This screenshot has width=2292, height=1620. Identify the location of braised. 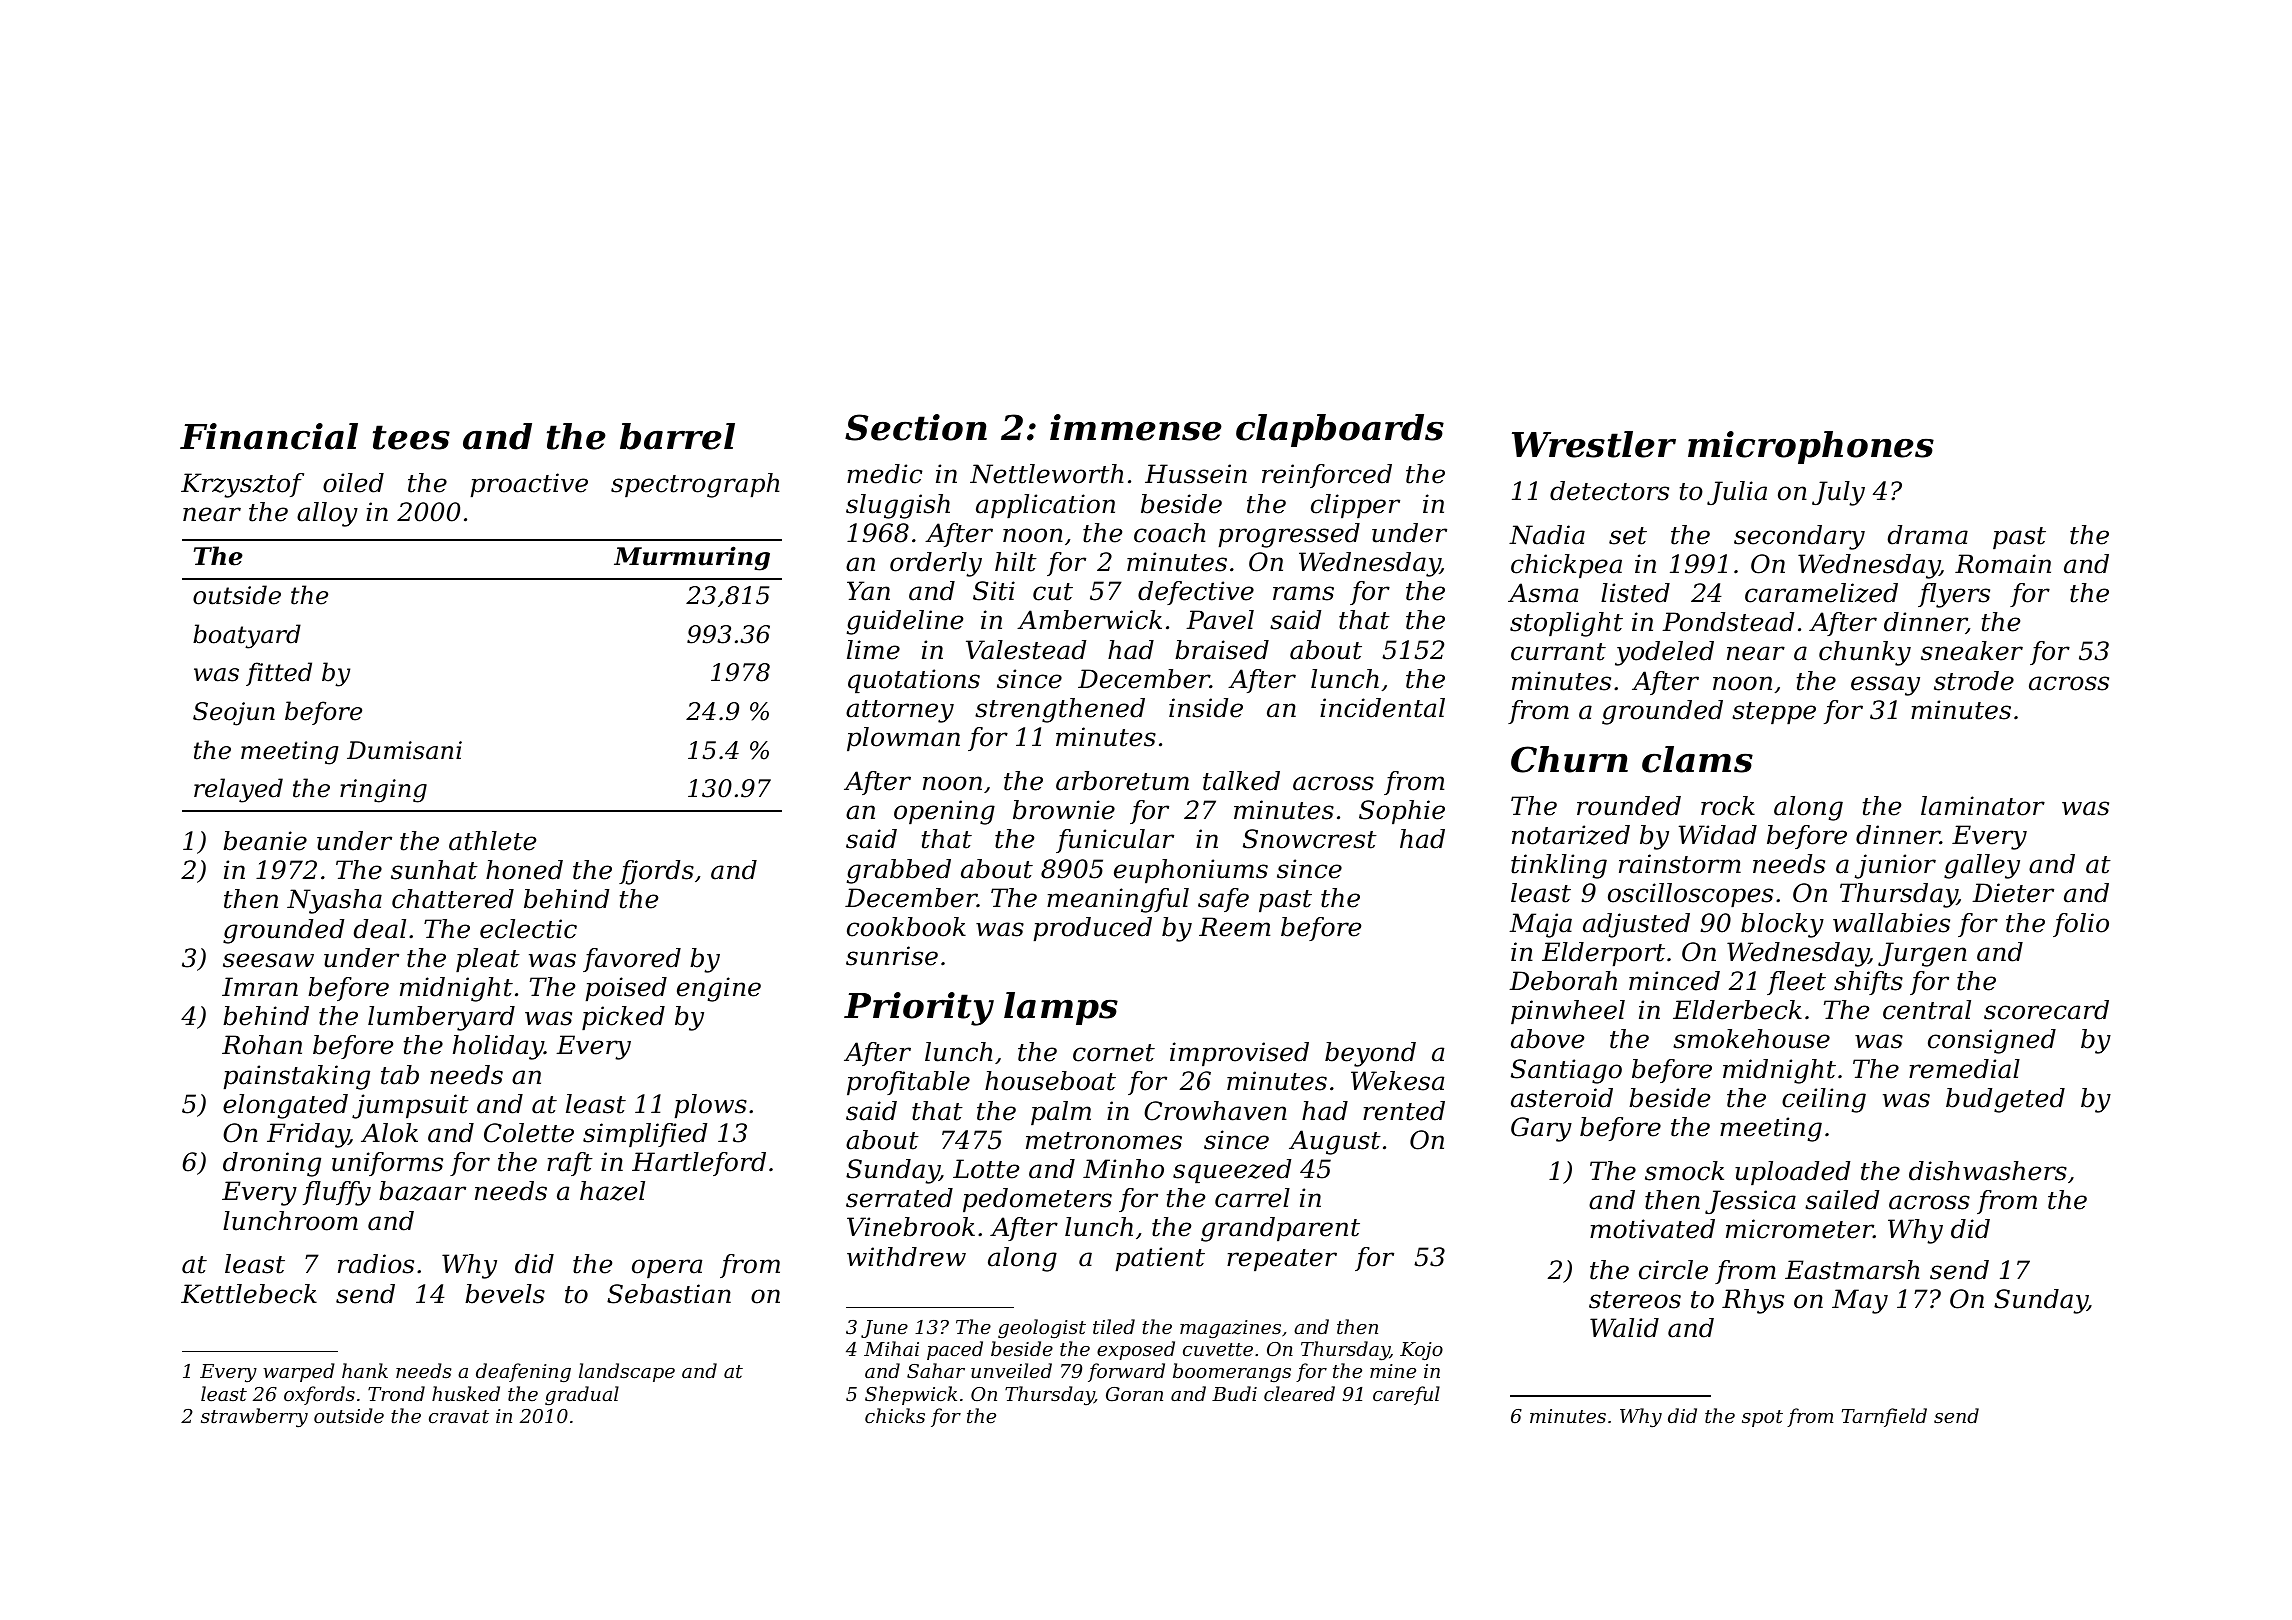
(1222, 650).
